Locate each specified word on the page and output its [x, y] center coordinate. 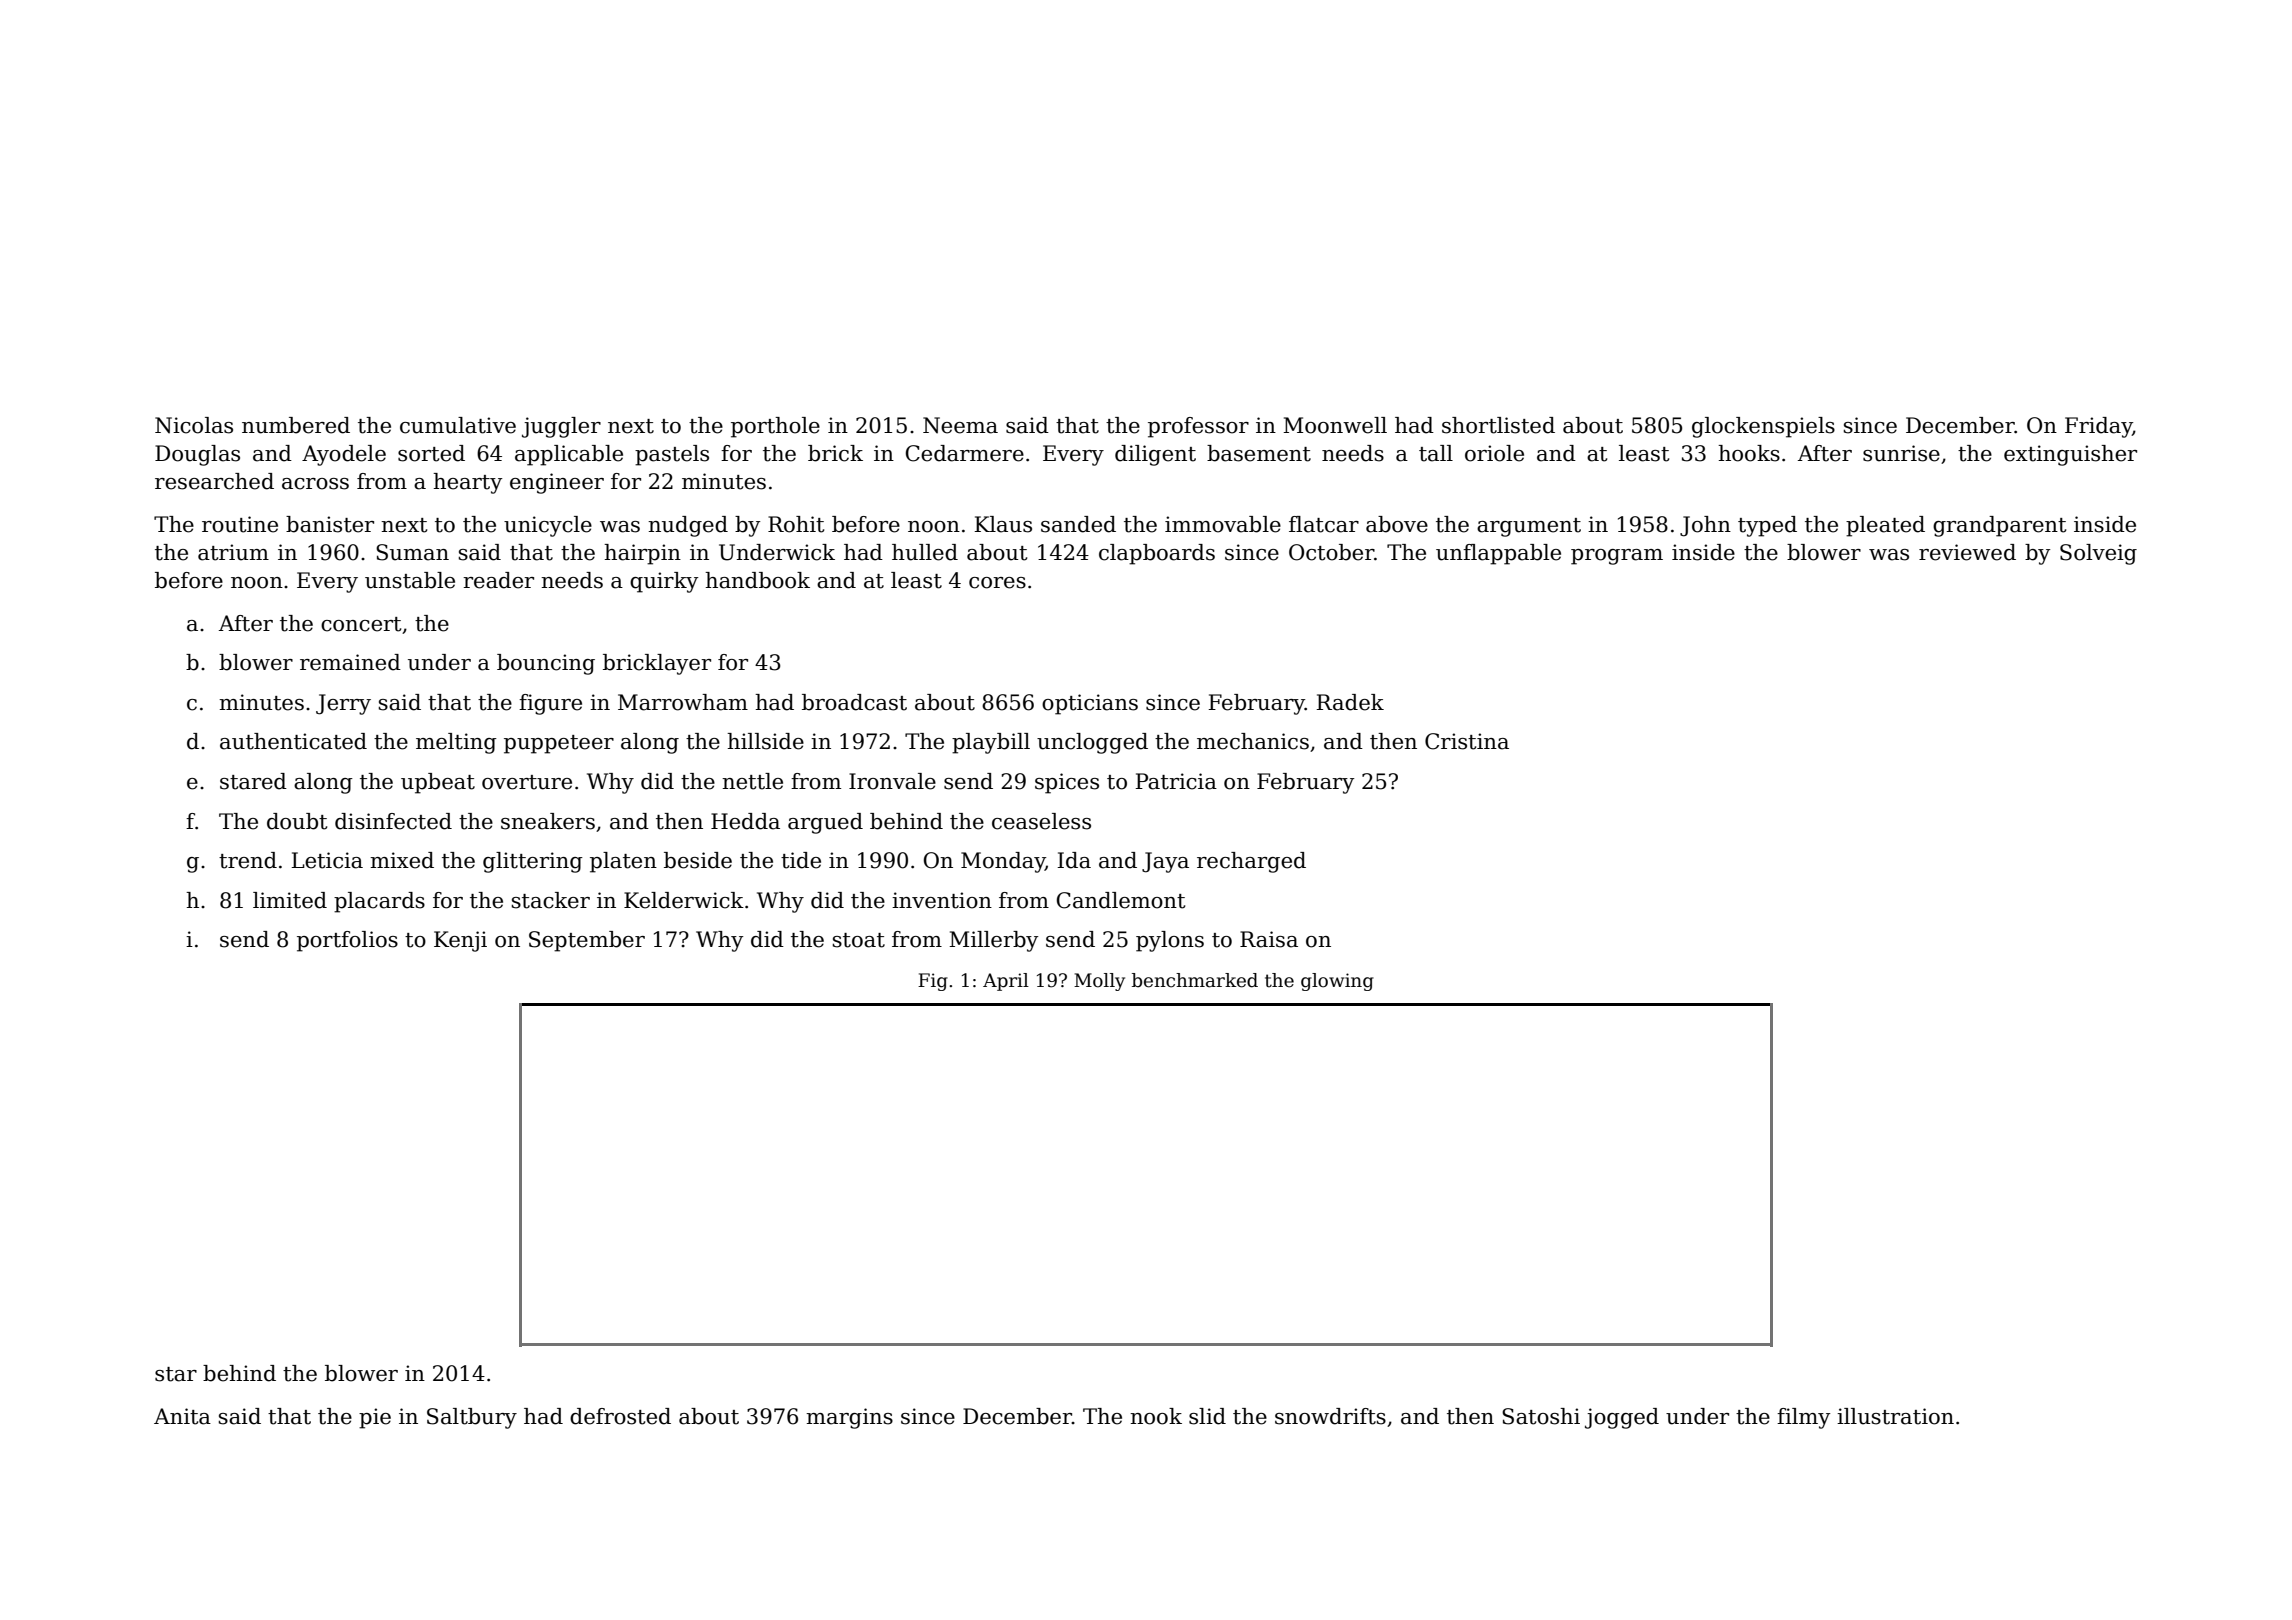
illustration [1895, 1416]
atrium [233, 552]
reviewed [1967, 552]
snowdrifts [1330, 1416]
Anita [182, 1416]
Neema [960, 425]
